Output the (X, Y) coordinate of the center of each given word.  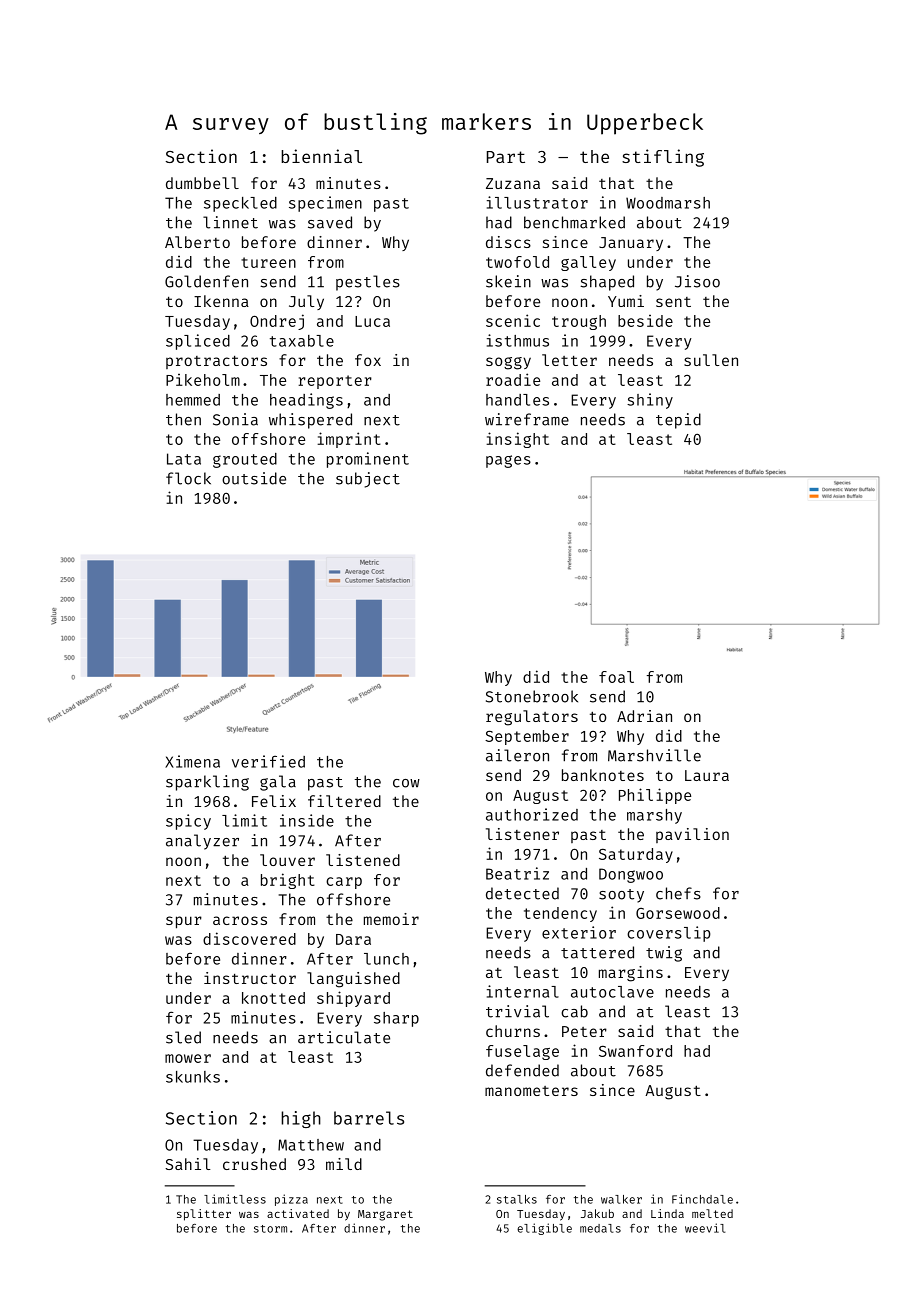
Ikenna (221, 301)
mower (188, 1058)
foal (616, 677)
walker (621, 1199)
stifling (663, 158)
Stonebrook (532, 696)
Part (506, 157)
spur (184, 922)
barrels (369, 1118)
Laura (707, 775)
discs (508, 242)
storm (270, 1229)
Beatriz (517, 873)
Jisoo (697, 281)
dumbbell (202, 183)
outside (254, 478)
